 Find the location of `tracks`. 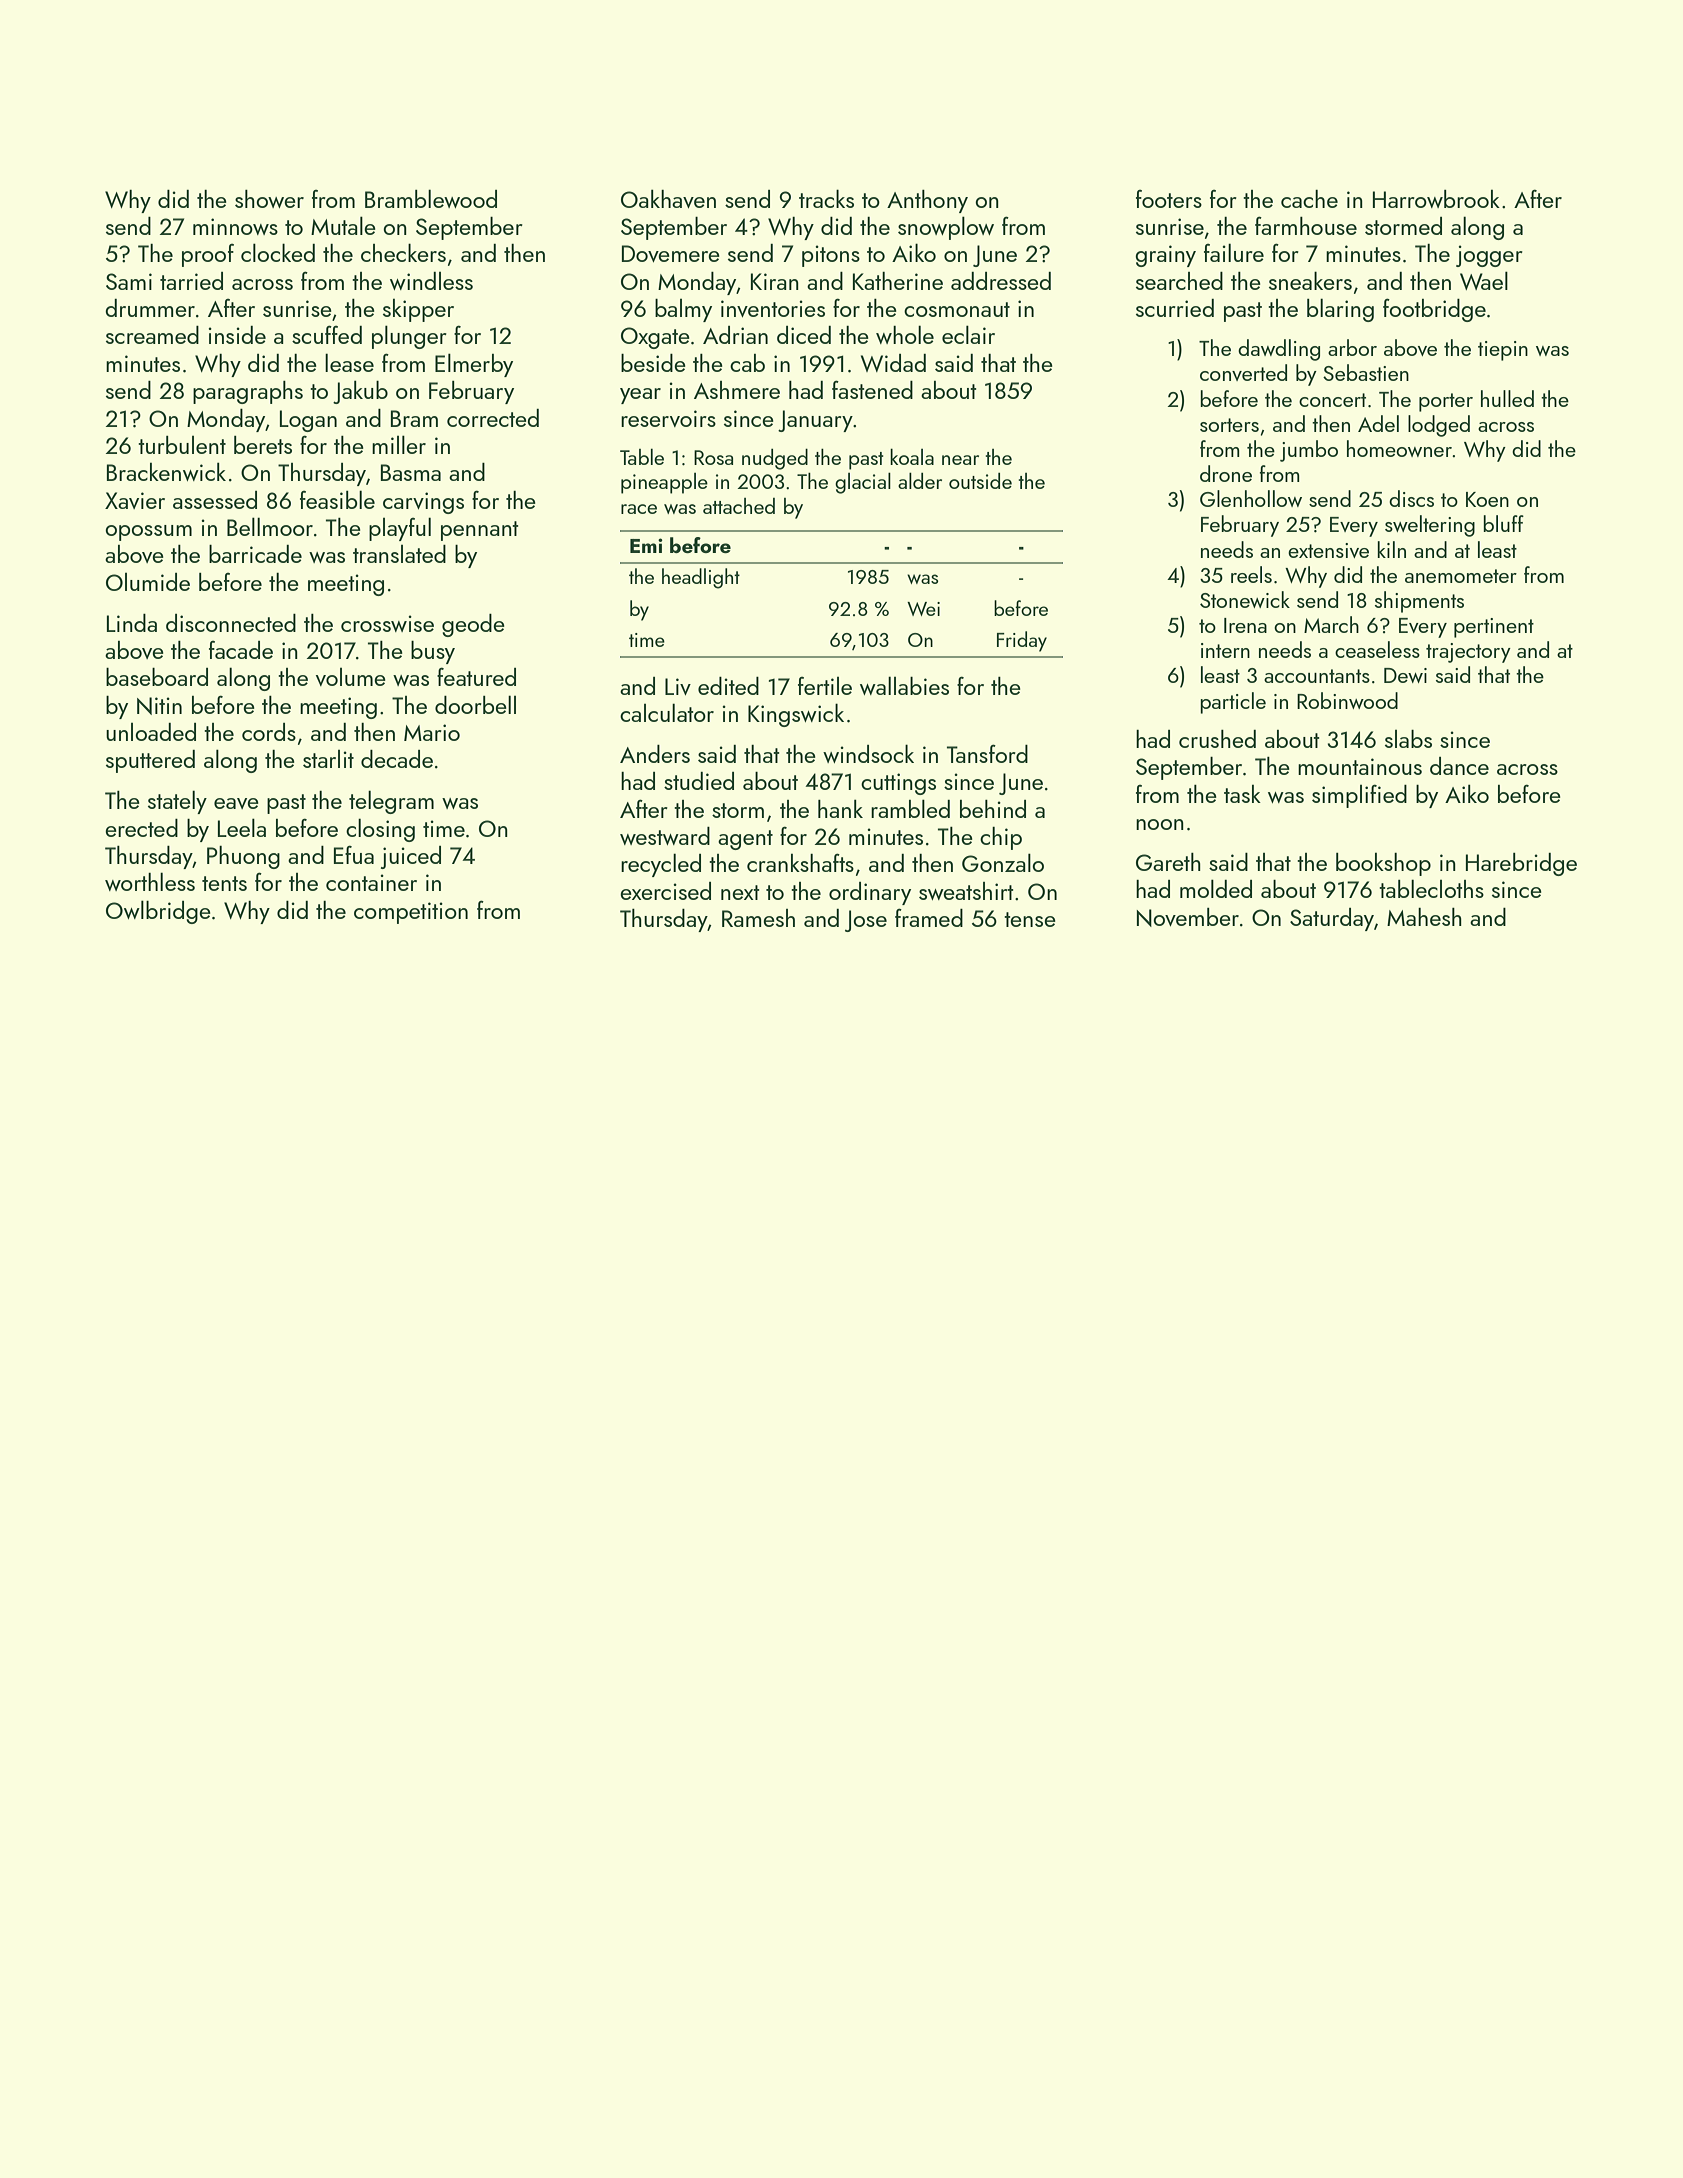

tracks is located at coordinates (826, 198).
